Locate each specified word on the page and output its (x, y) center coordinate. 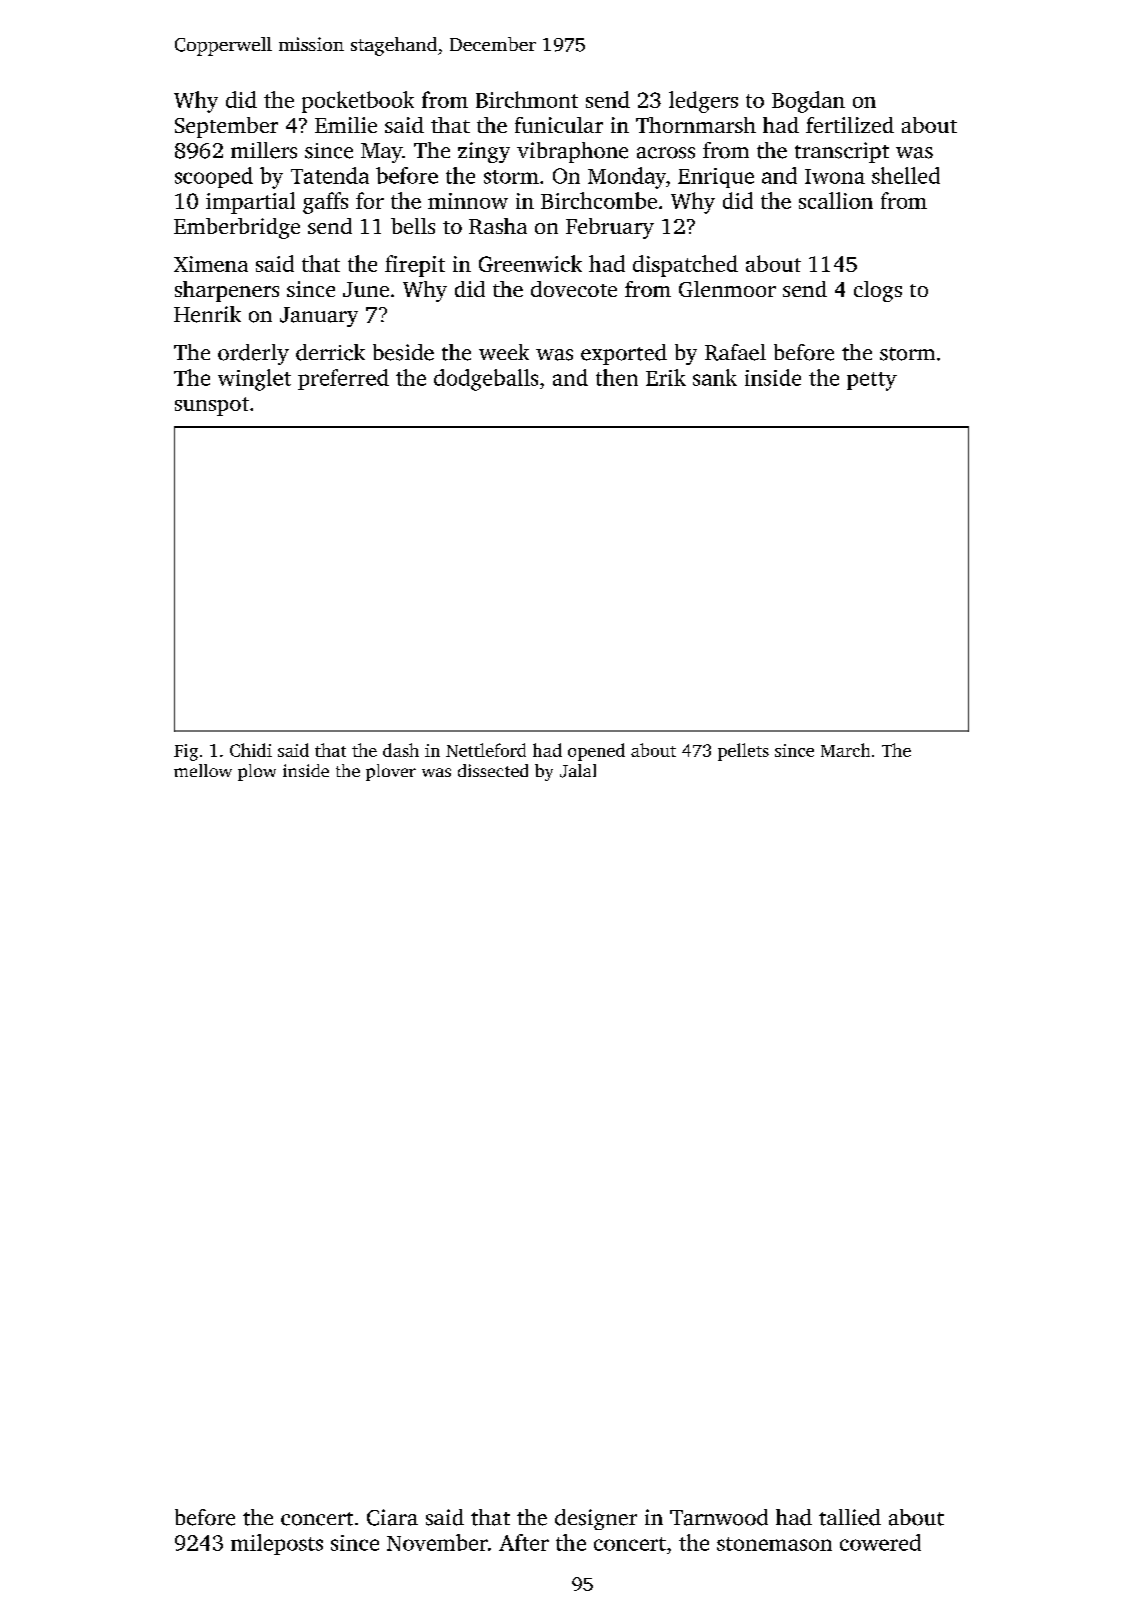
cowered (880, 1542)
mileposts (277, 1544)
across (666, 153)
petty (872, 381)
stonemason (774, 1544)
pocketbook (358, 102)
